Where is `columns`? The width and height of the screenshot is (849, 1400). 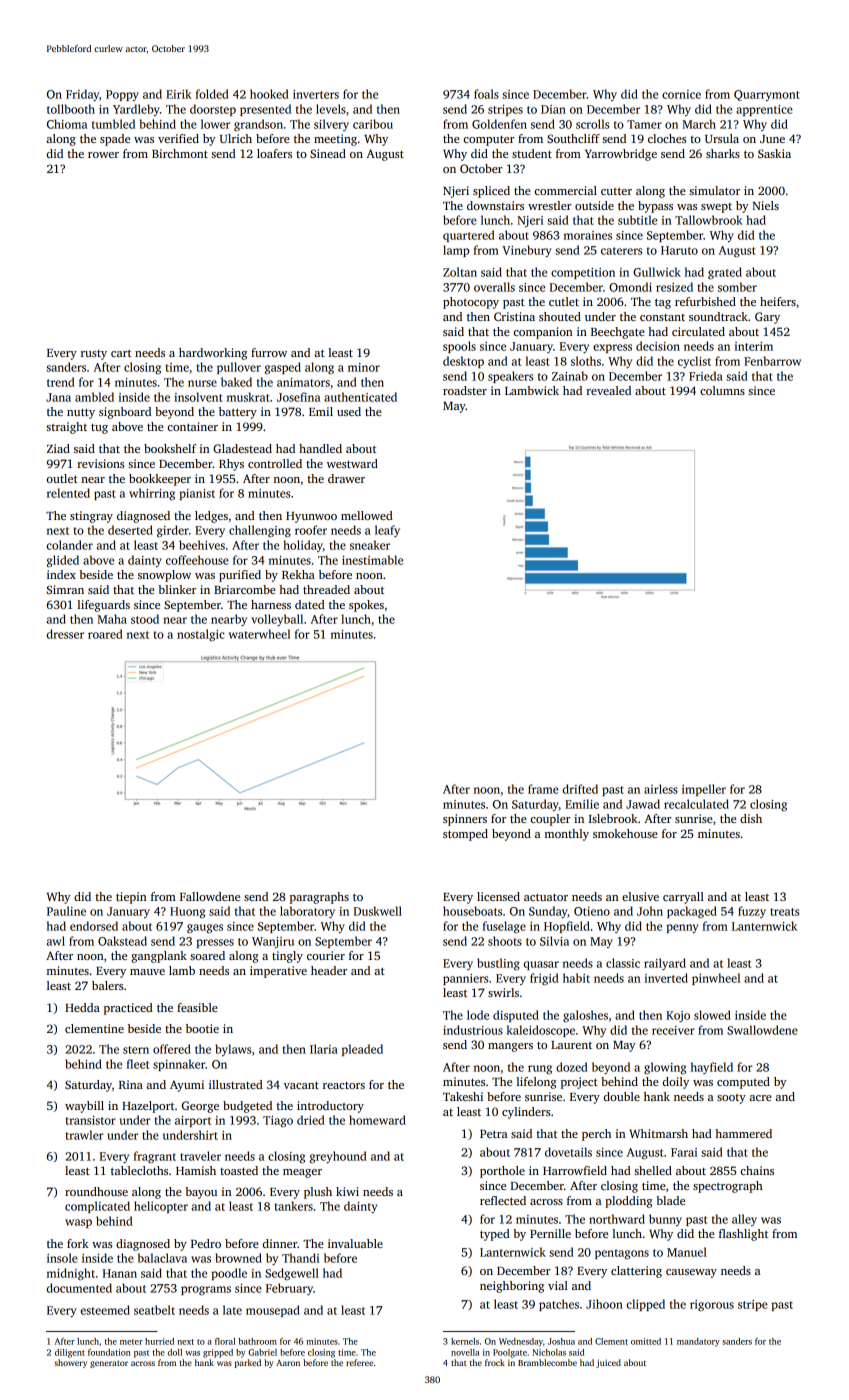 columns is located at coordinates (722, 390).
